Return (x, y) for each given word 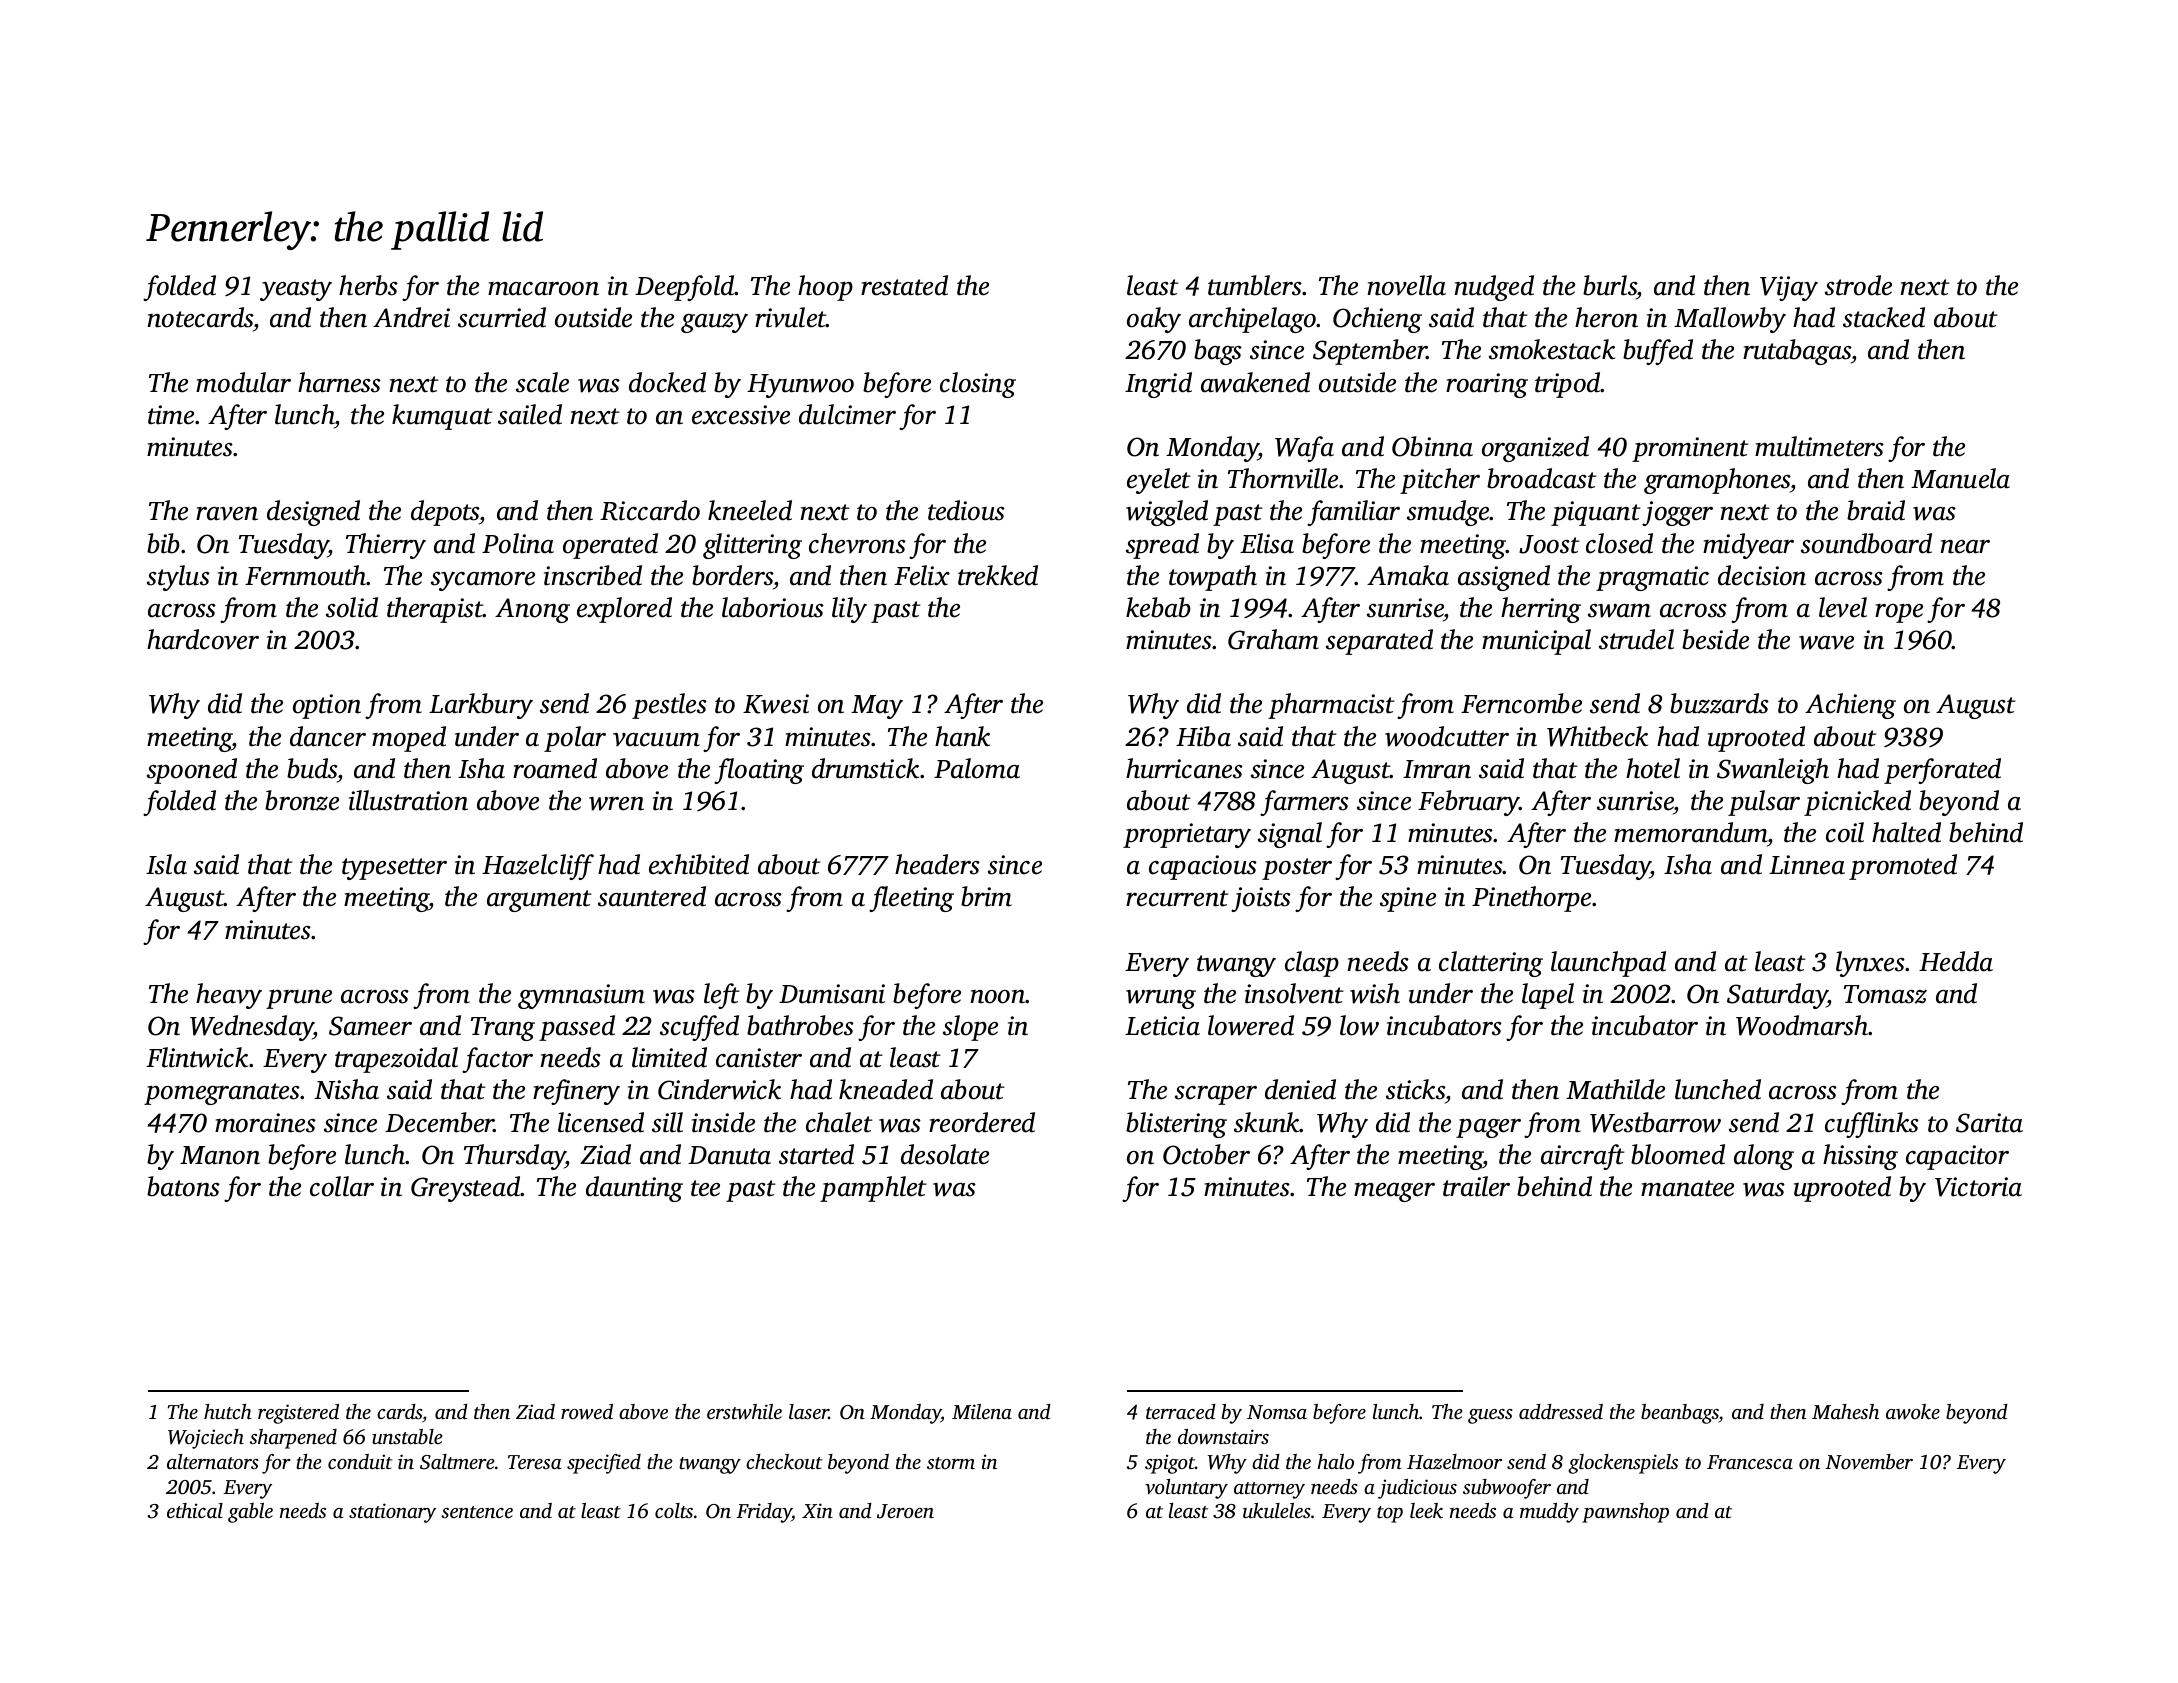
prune (299, 999)
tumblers (1255, 285)
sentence (477, 1512)
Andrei (411, 317)
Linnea (1807, 865)
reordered (982, 1122)
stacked (1884, 317)
